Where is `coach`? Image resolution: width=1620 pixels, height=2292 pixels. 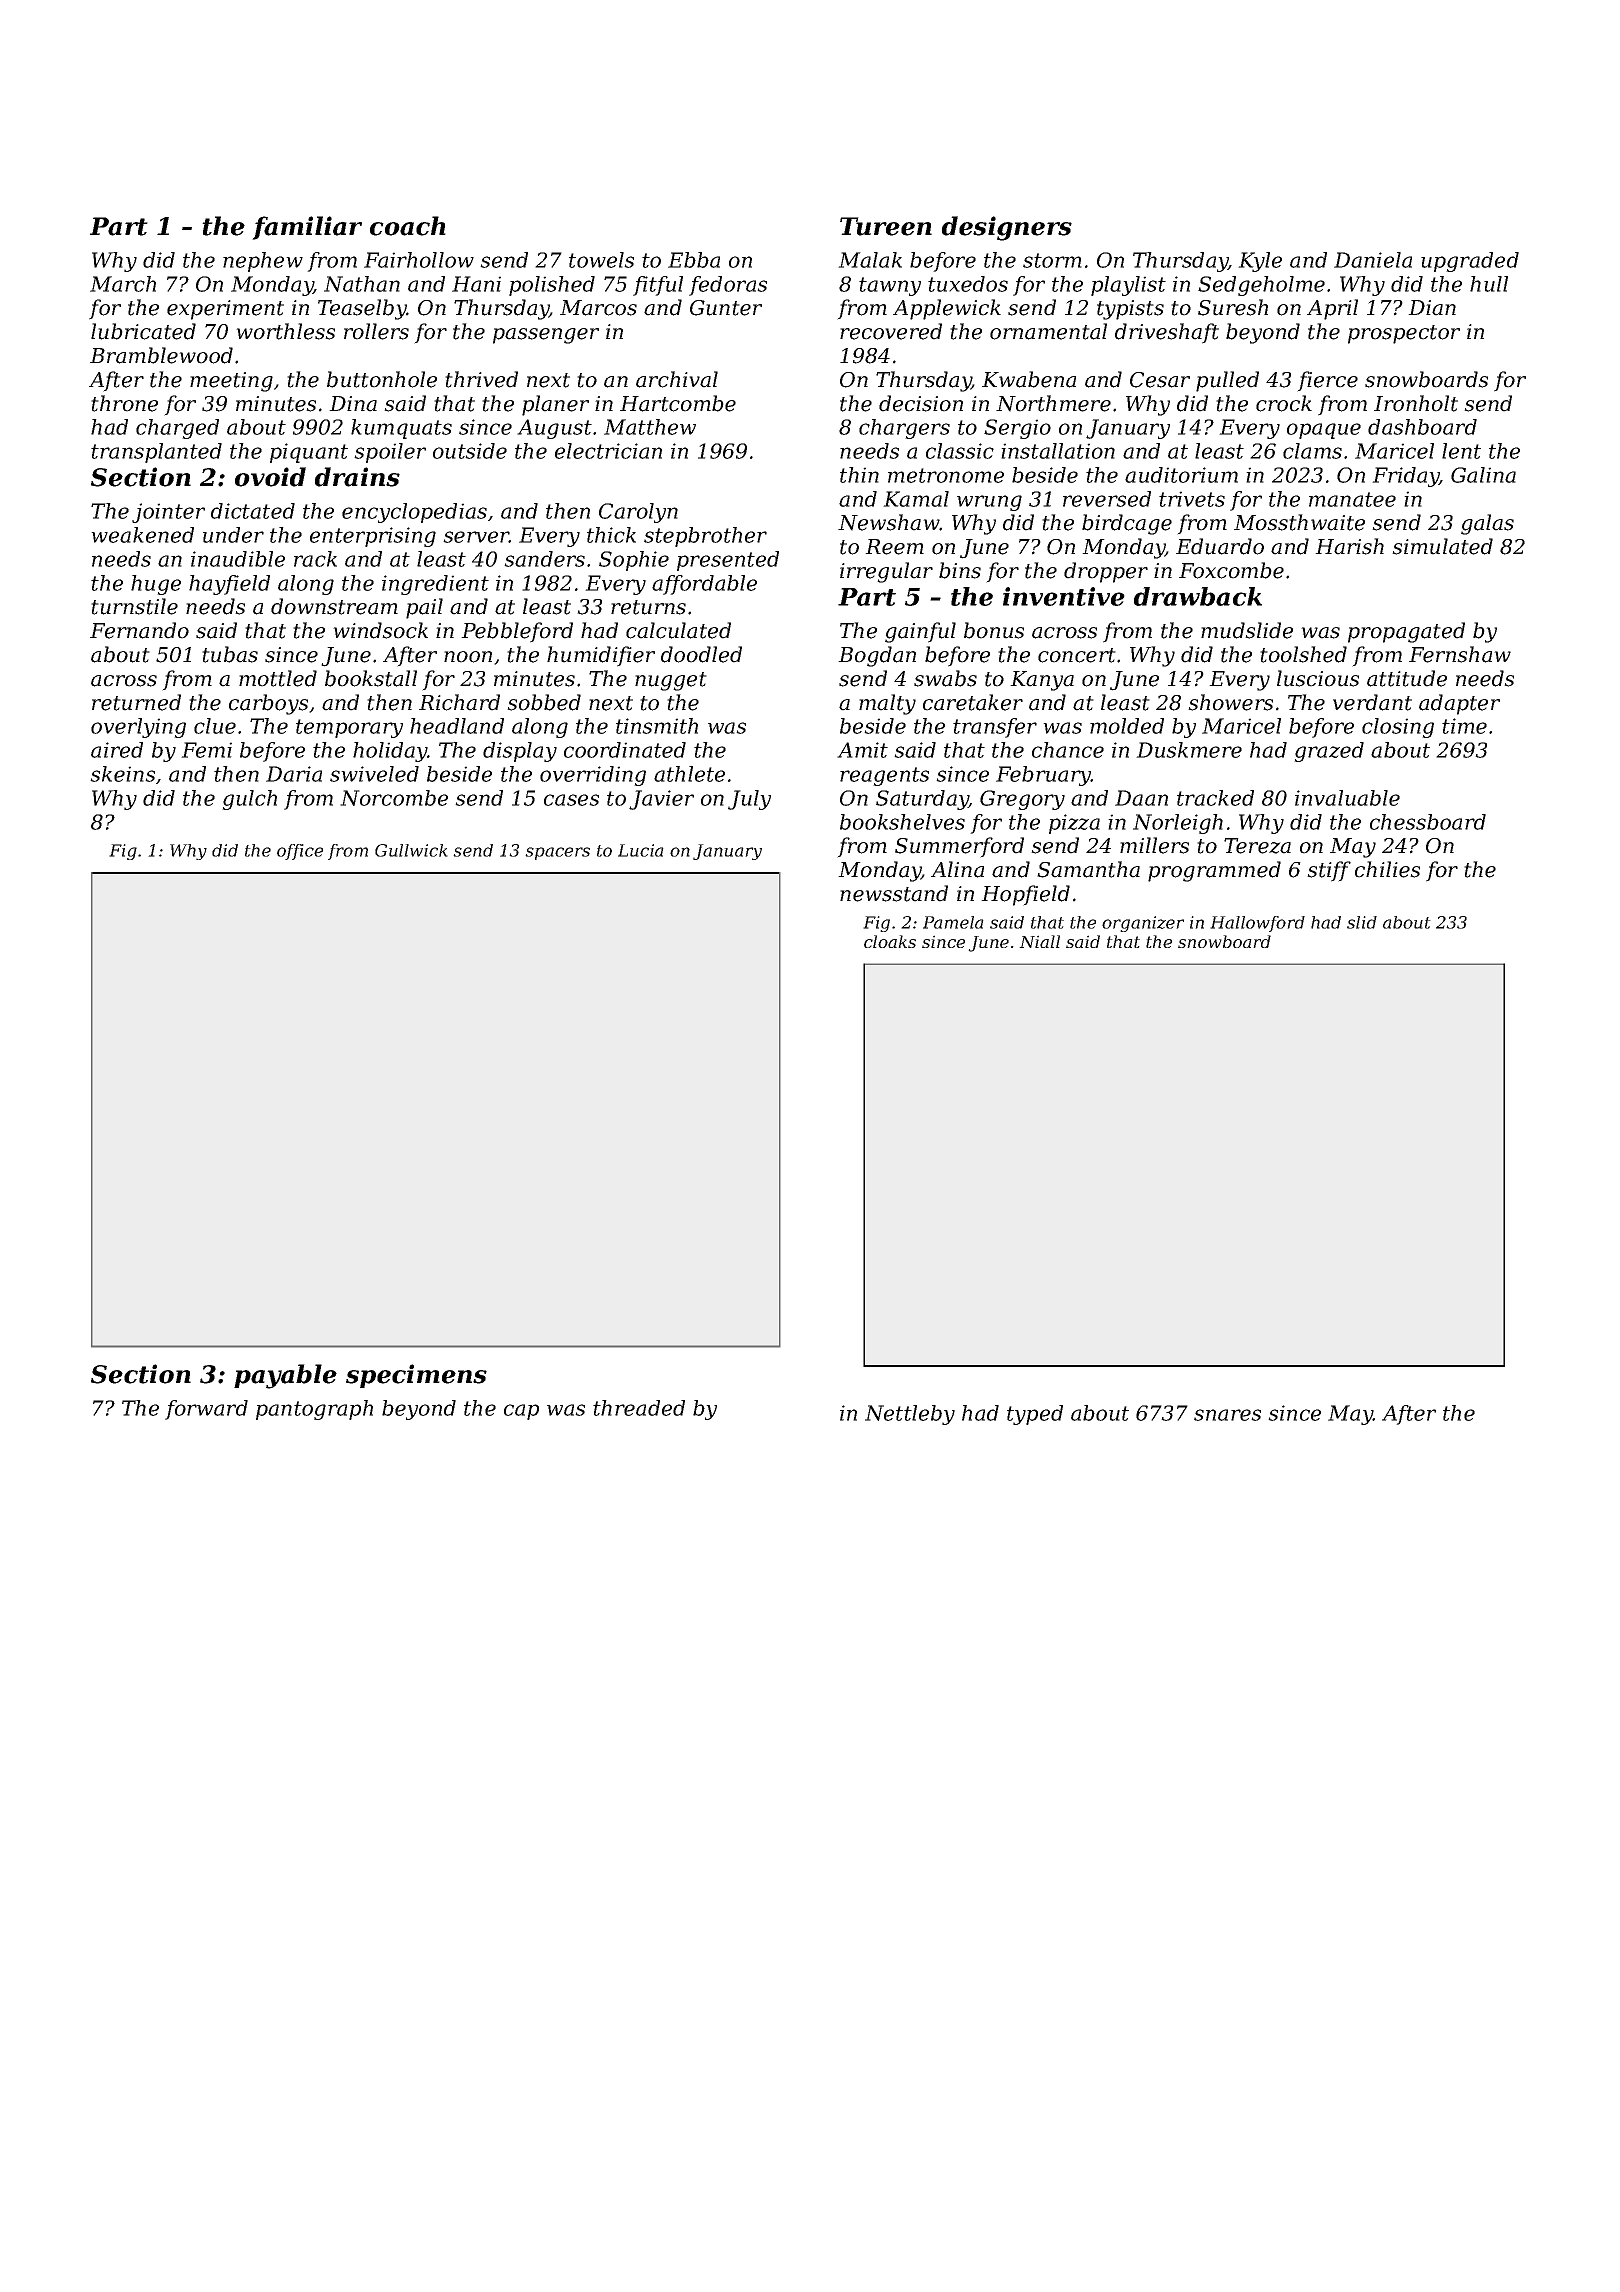 coach is located at coordinates (408, 226).
